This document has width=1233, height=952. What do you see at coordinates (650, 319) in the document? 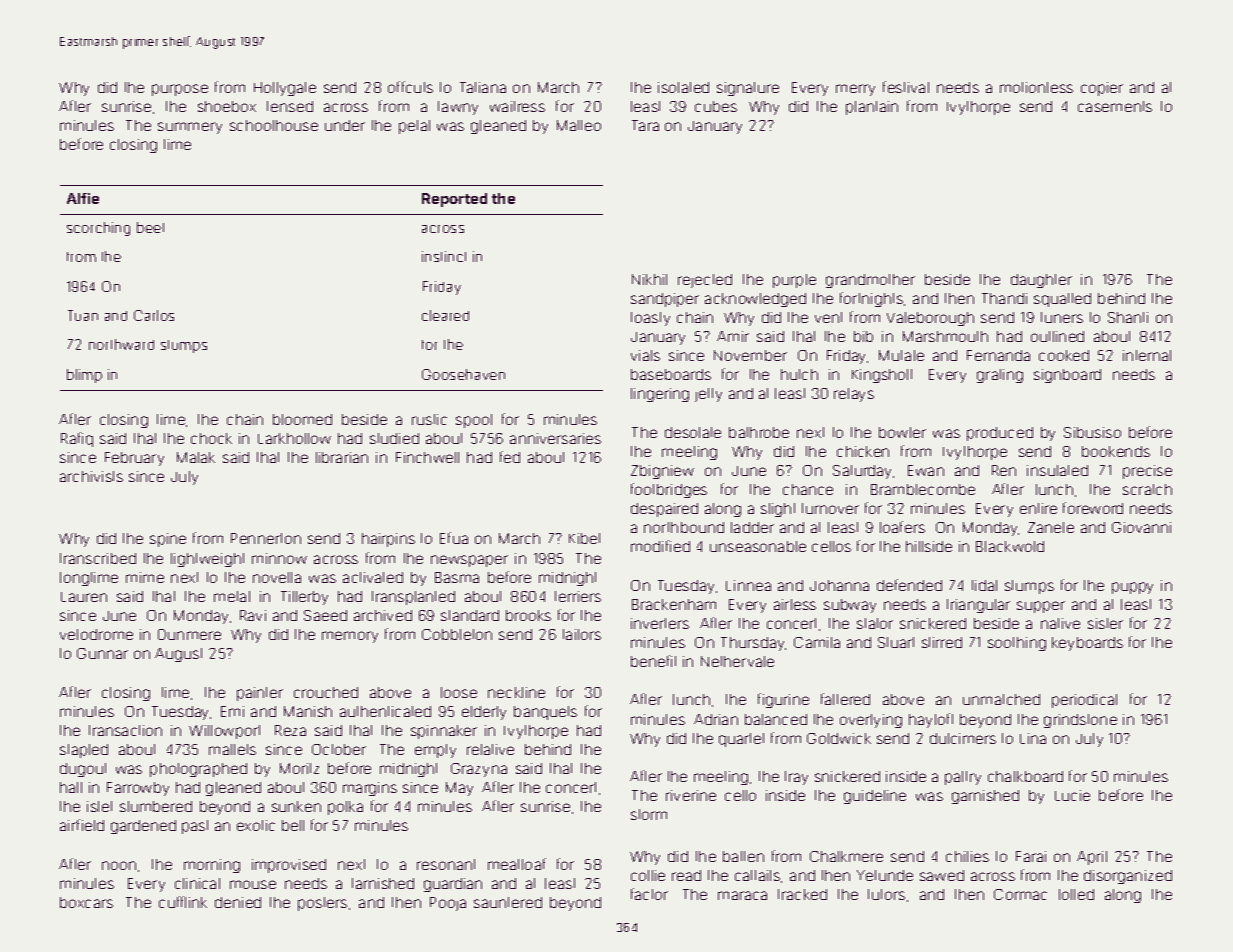
I see `toasty` at bounding box center [650, 319].
